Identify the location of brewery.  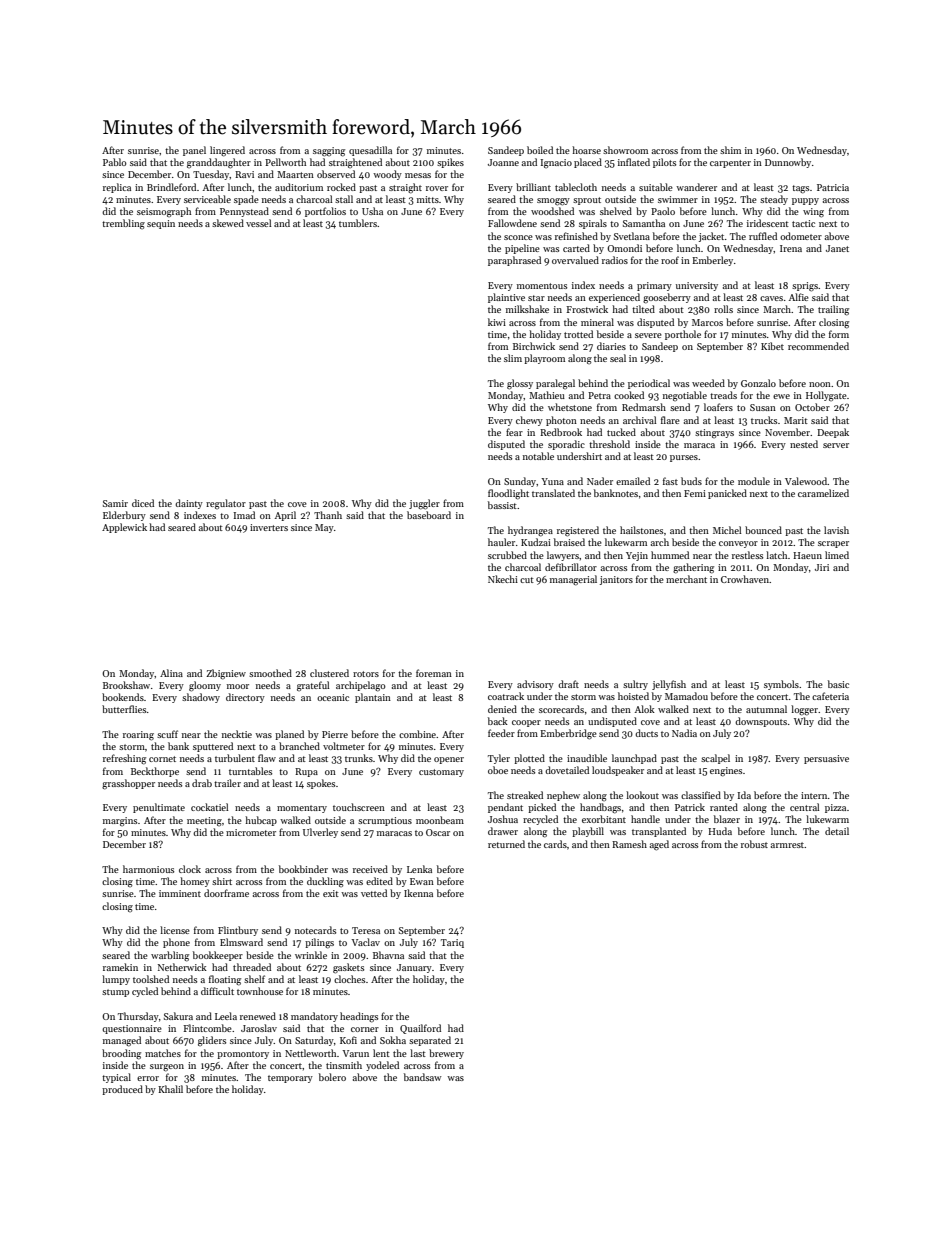
(446, 1054).
